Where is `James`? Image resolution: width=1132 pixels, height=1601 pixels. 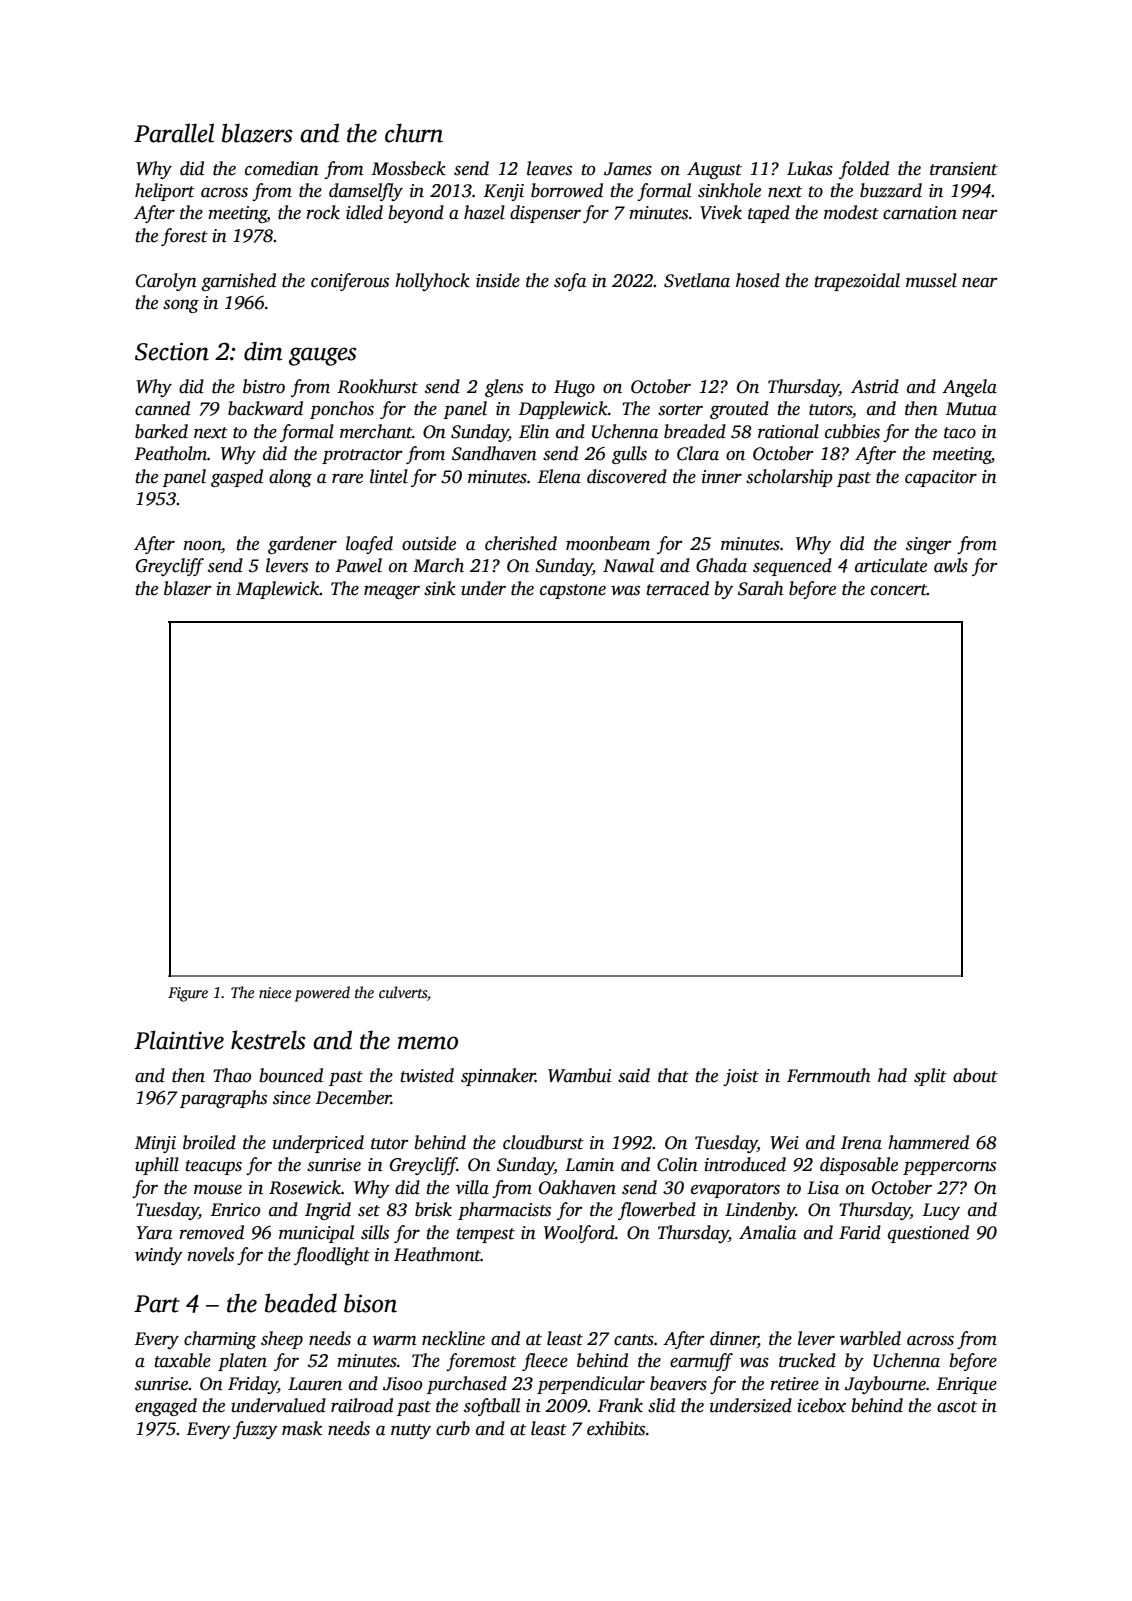
James is located at coordinates (628, 169).
